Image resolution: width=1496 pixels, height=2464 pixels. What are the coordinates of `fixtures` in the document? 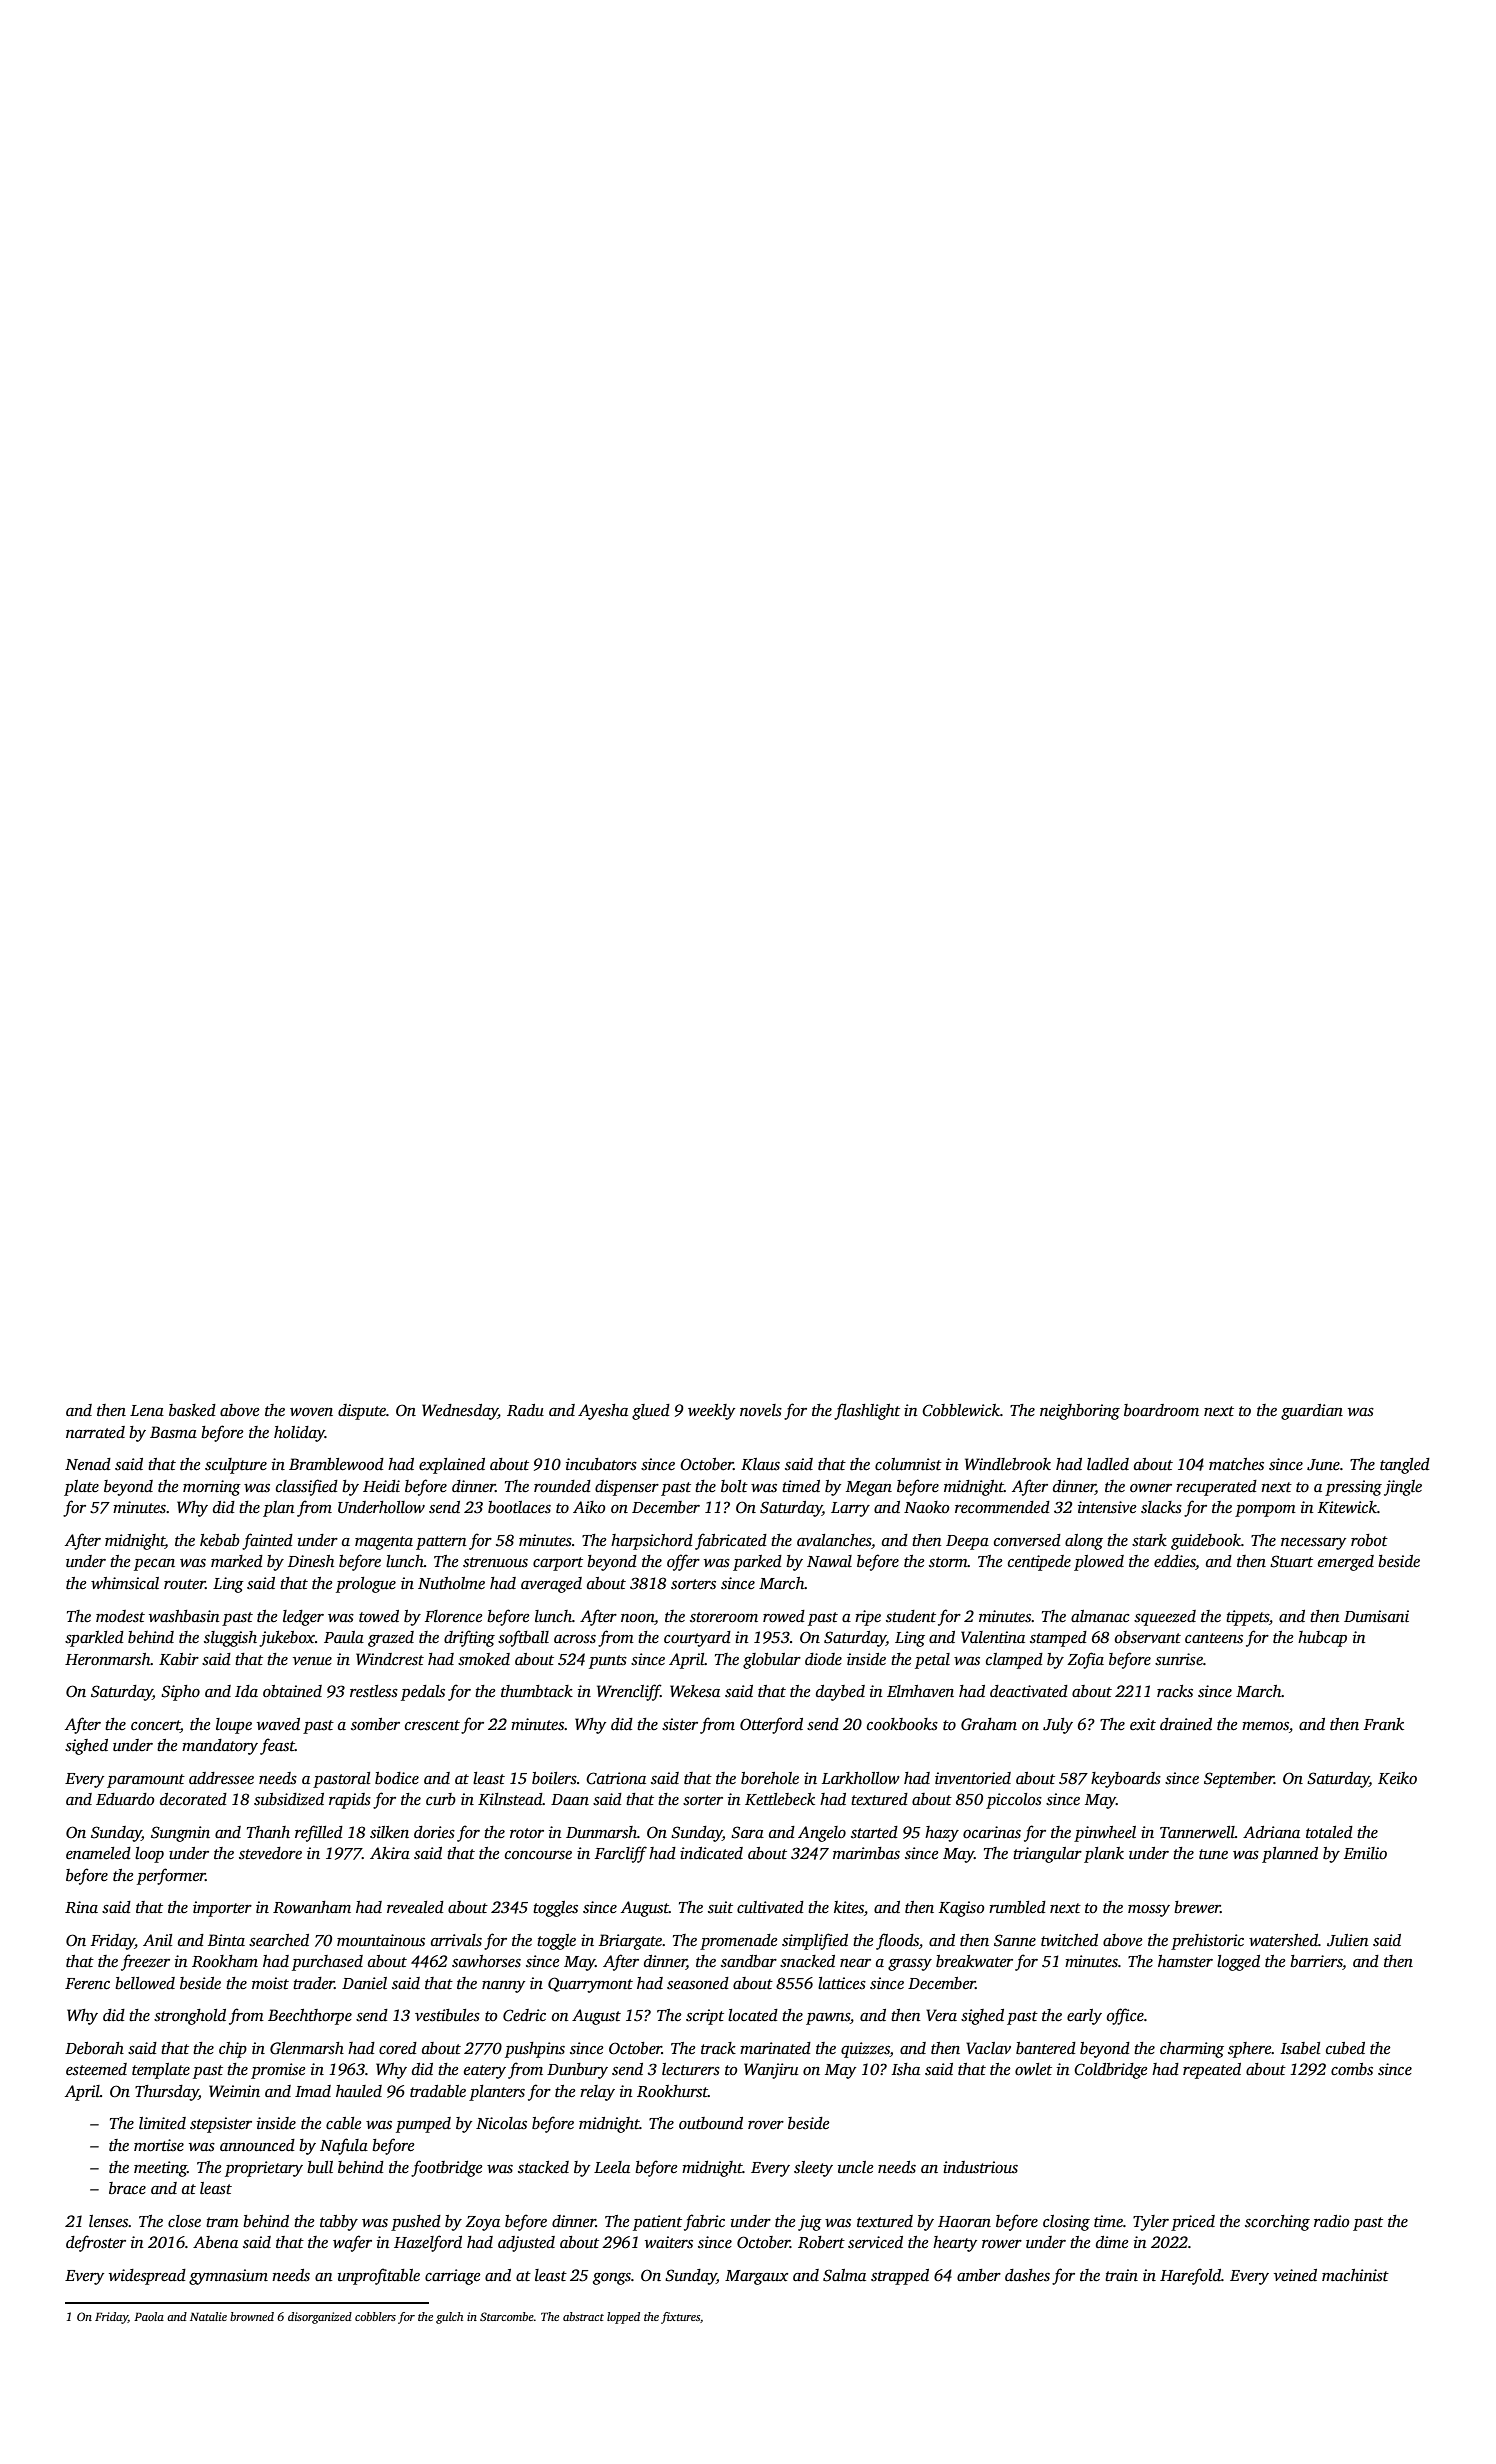 It's located at (680, 2318).
